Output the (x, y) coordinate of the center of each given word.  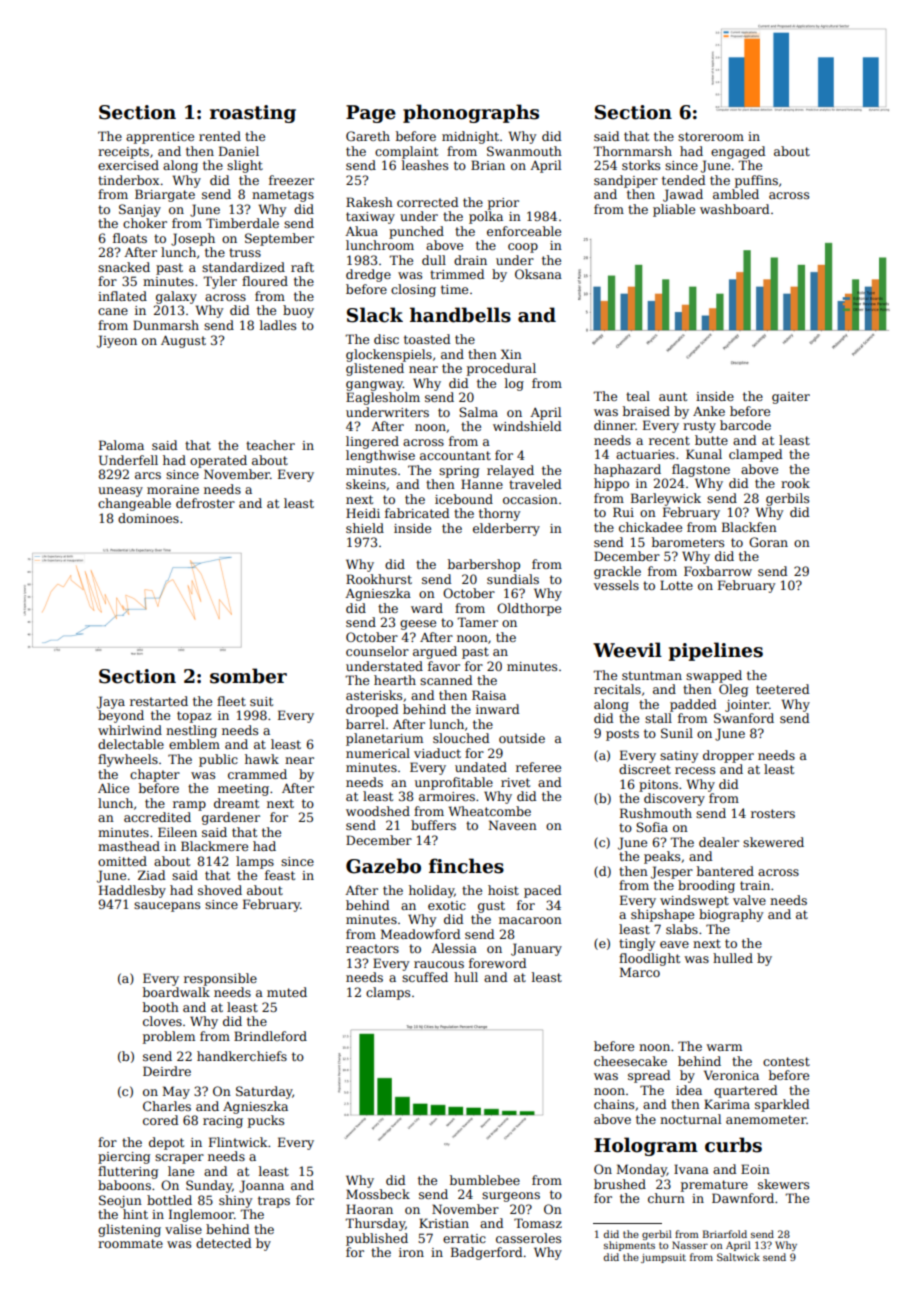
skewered (773, 842)
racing (223, 1122)
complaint (406, 152)
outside (522, 738)
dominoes (148, 518)
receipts (123, 153)
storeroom (711, 136)
